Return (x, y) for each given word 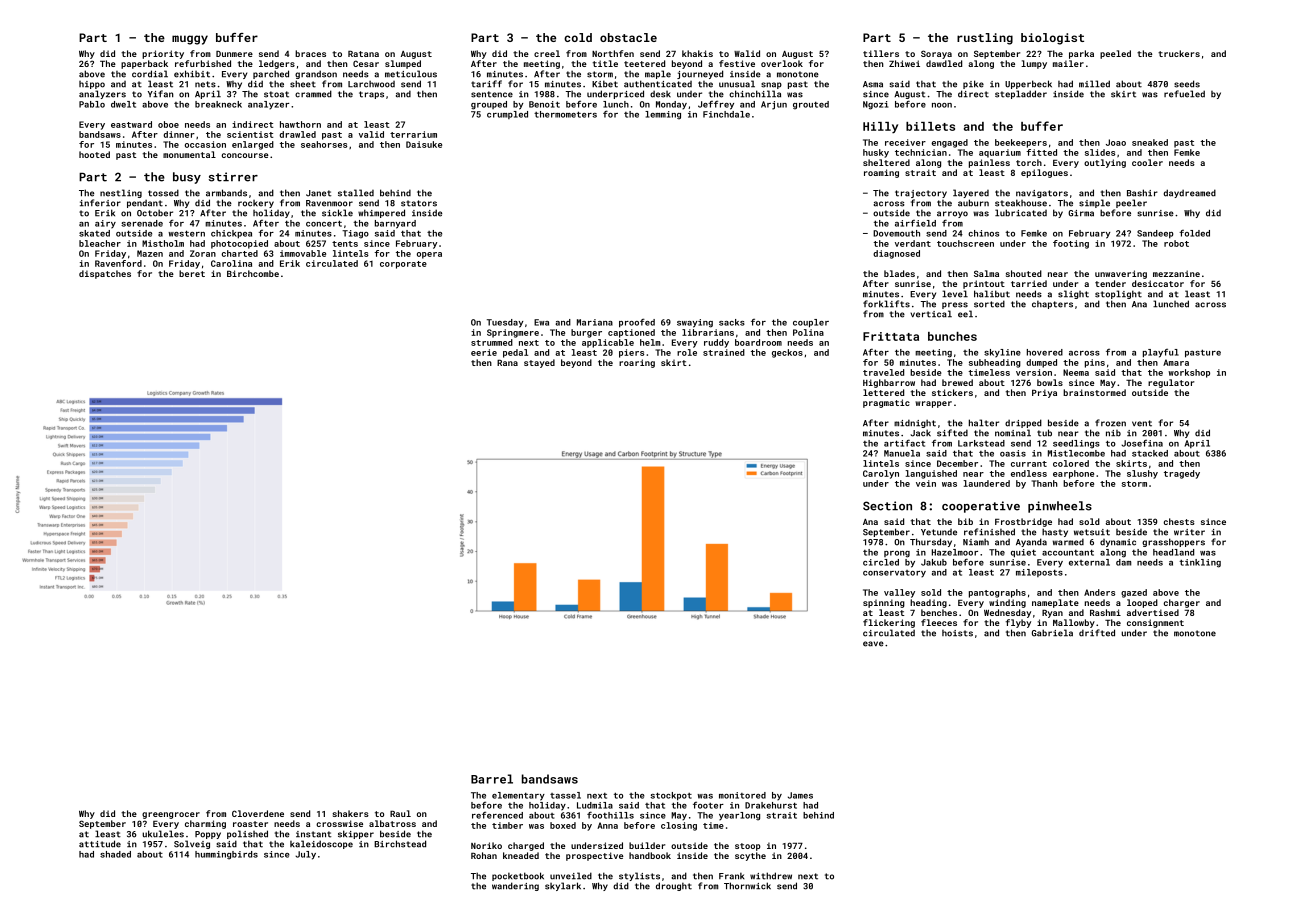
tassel (565, 795)
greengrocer (171, 815)
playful (1161, 353)
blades (899, 273)
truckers (1179, 53)
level (955, 294)
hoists (957, 633)
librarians (708, 332)
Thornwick (747, 886)
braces (310, 53)
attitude (100, 844)
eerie (484, 352)
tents (345, 244)
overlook (782, 63)
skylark (563, 886)
